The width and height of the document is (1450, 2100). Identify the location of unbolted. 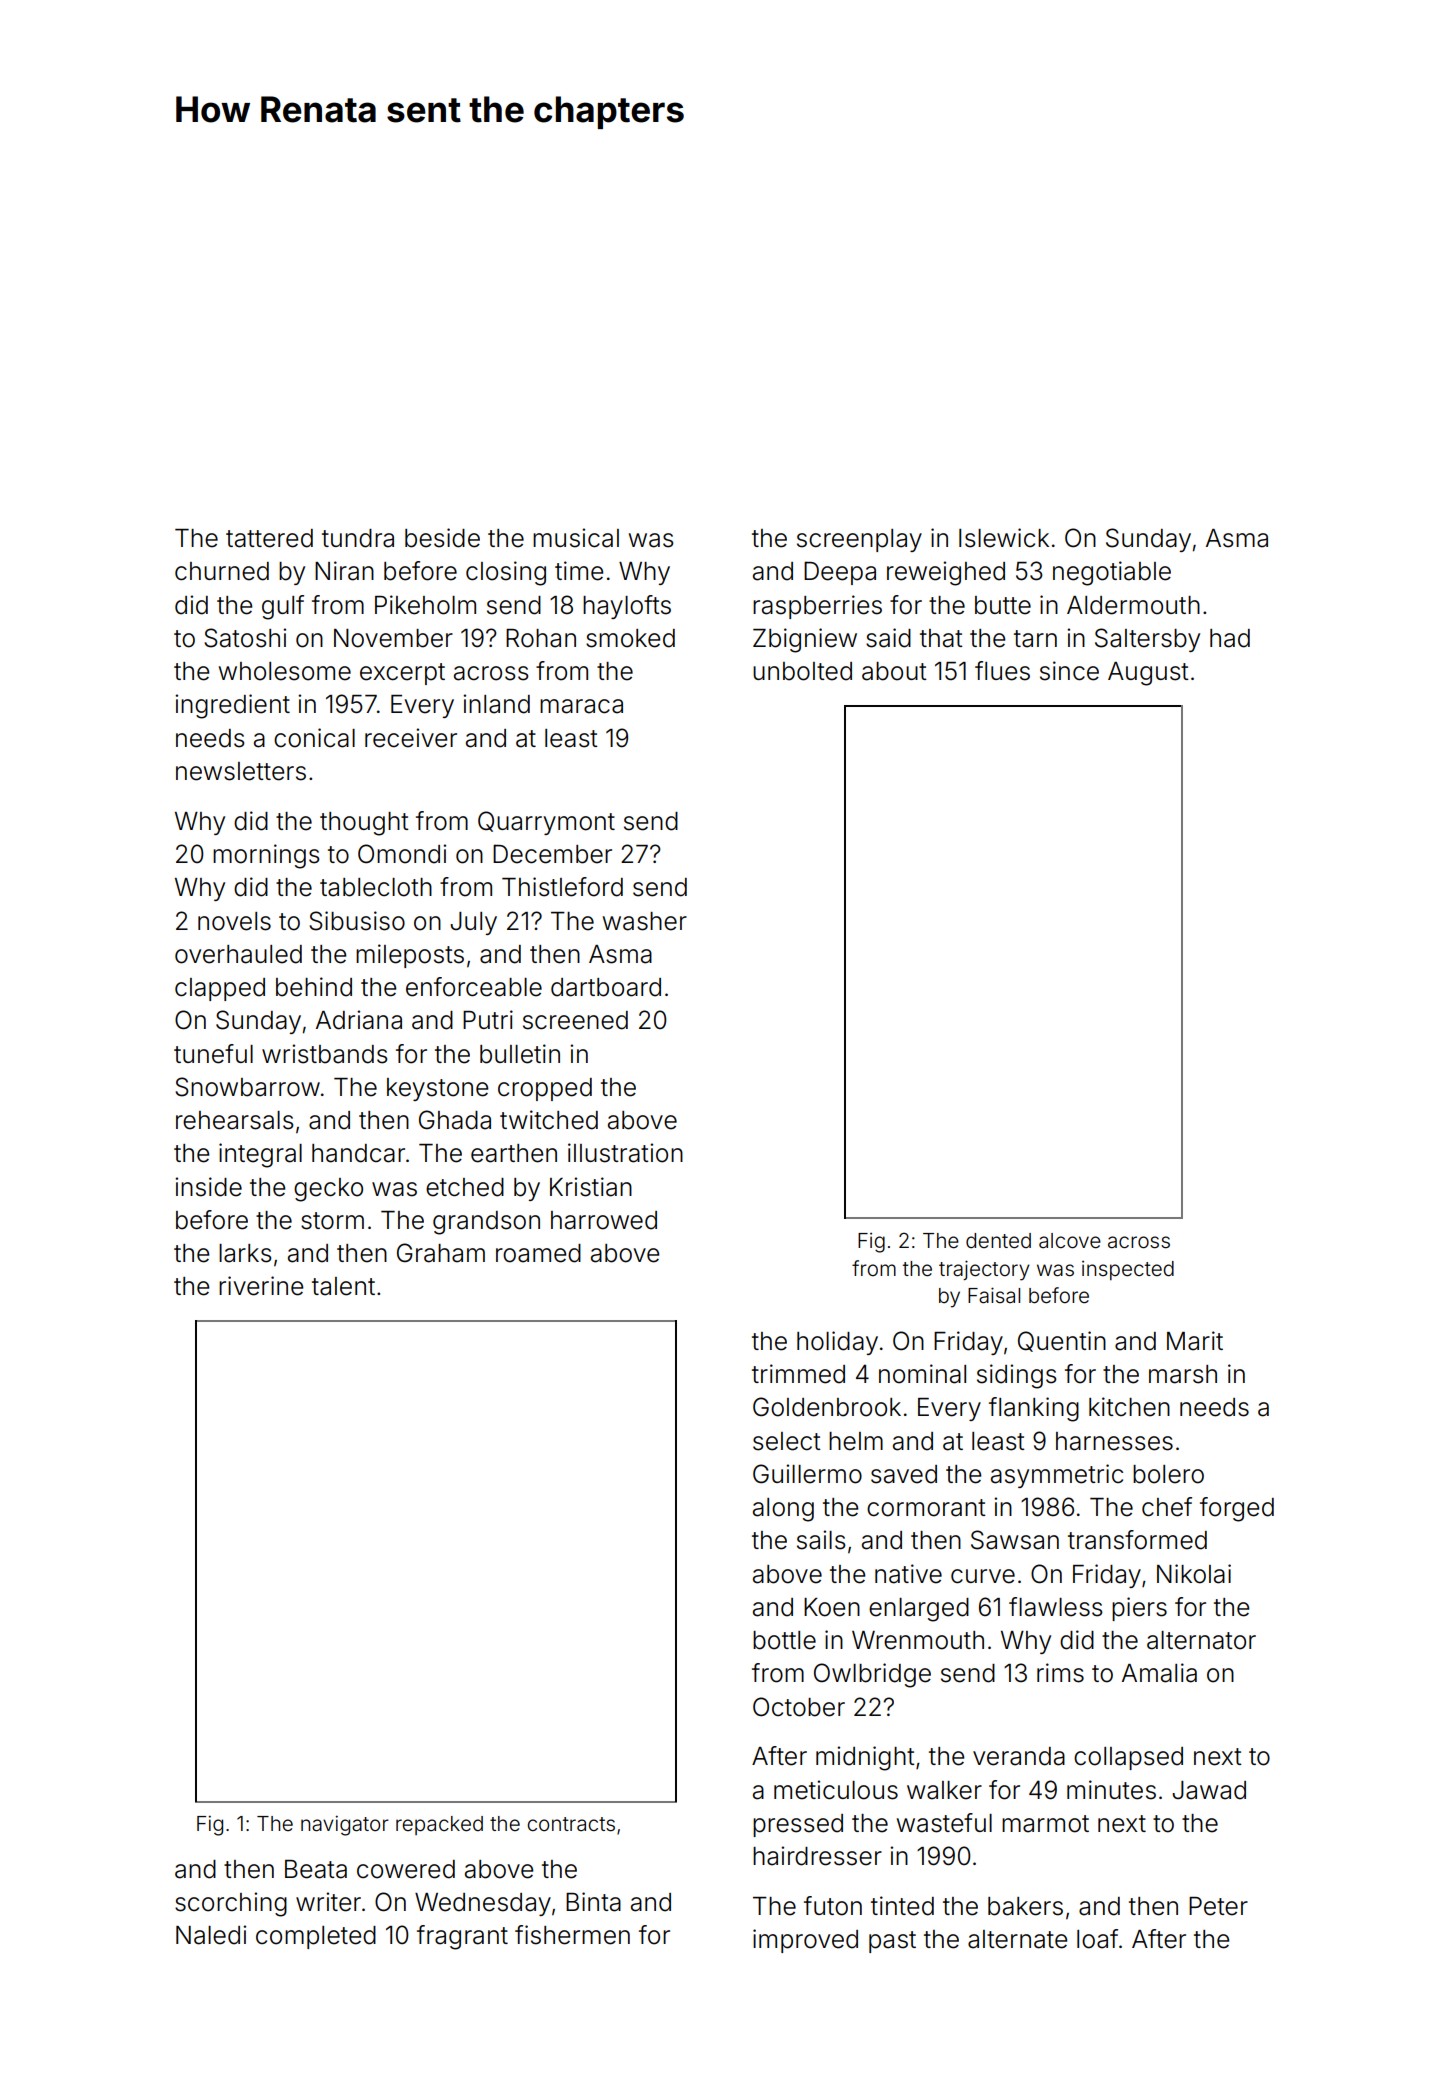
(802, 671).
